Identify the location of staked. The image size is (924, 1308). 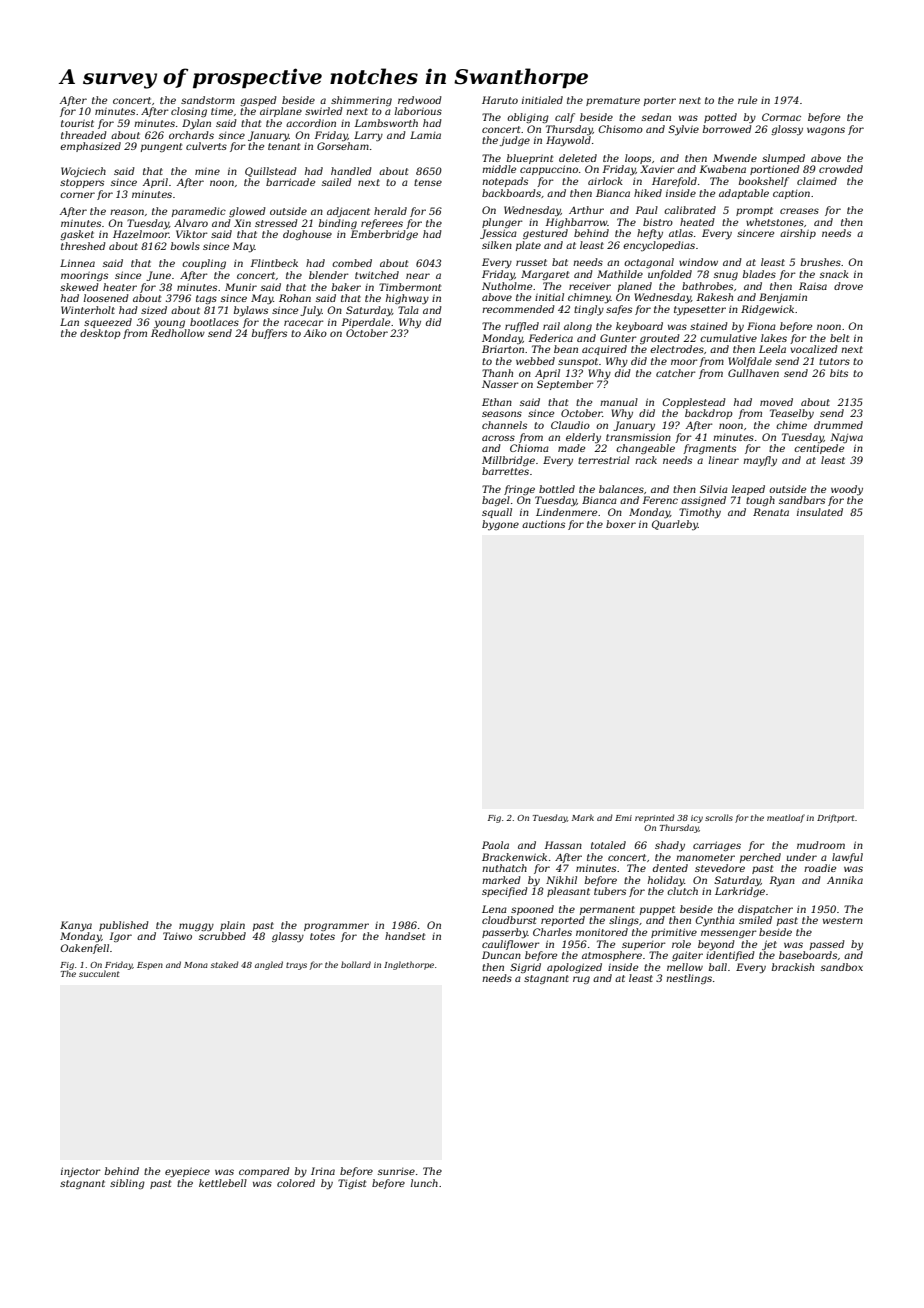
(225, 964).
